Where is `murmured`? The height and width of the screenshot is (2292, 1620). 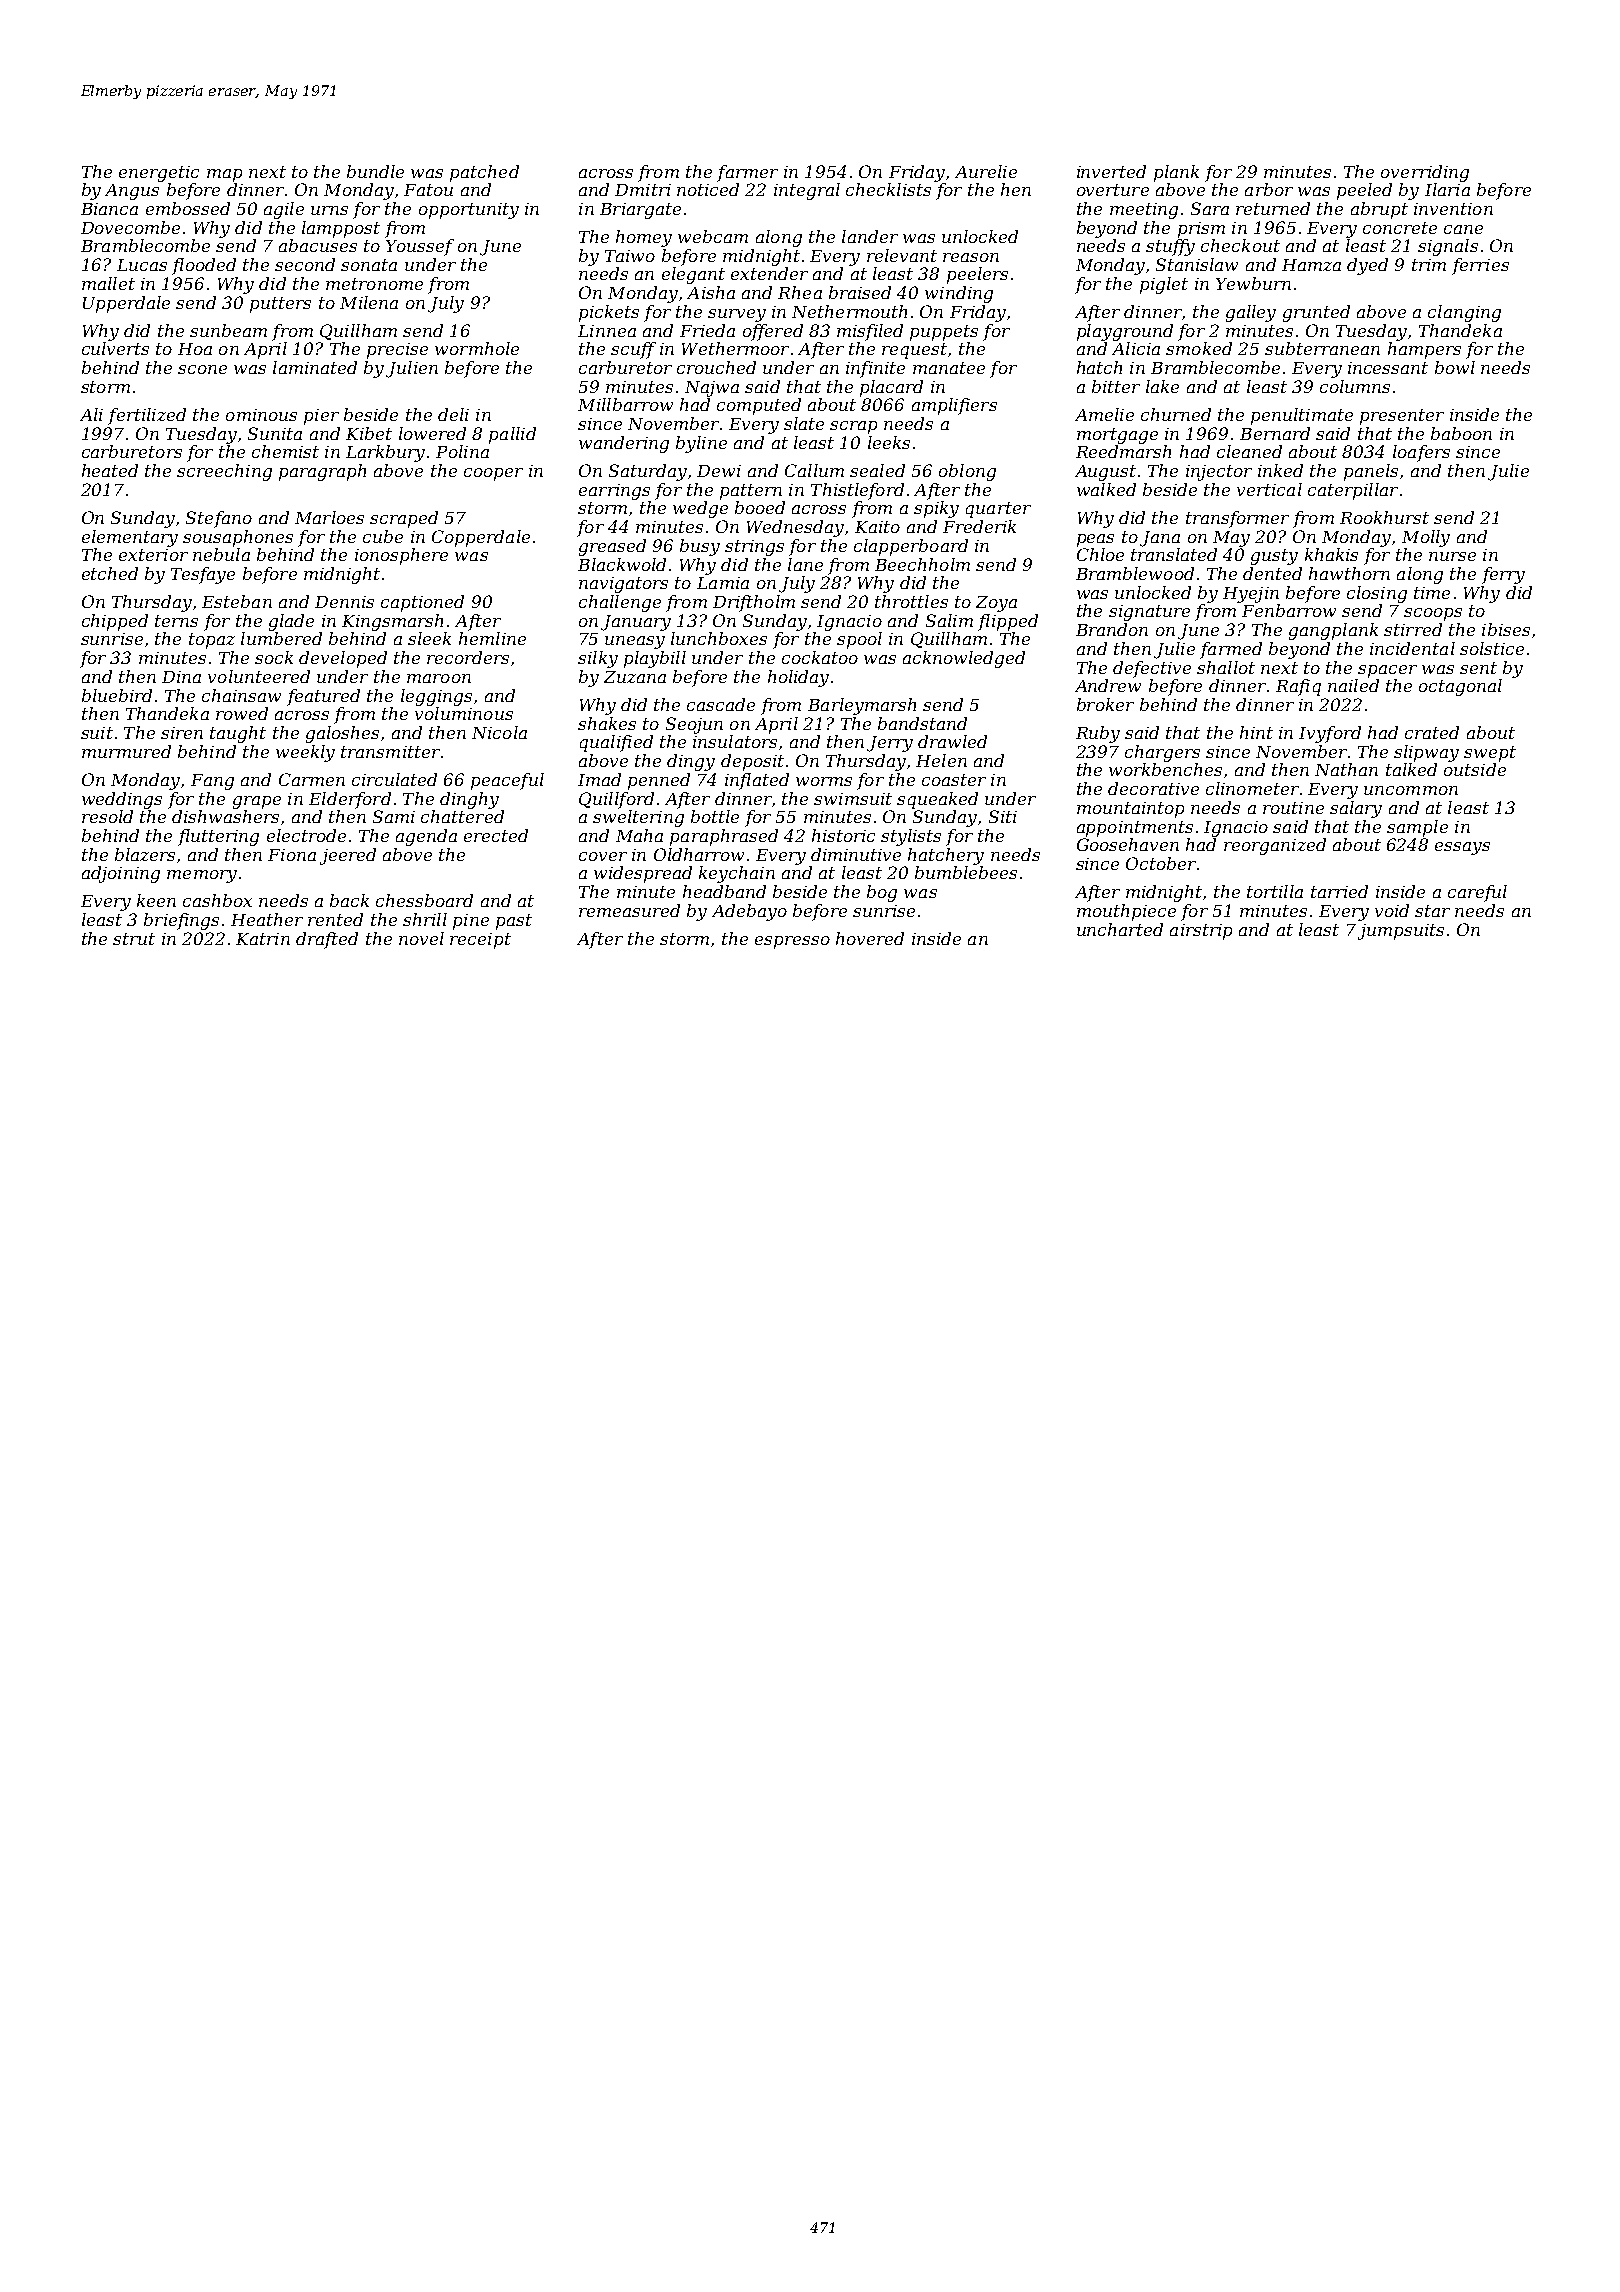 murmured is located at coordinates (126, 751).
